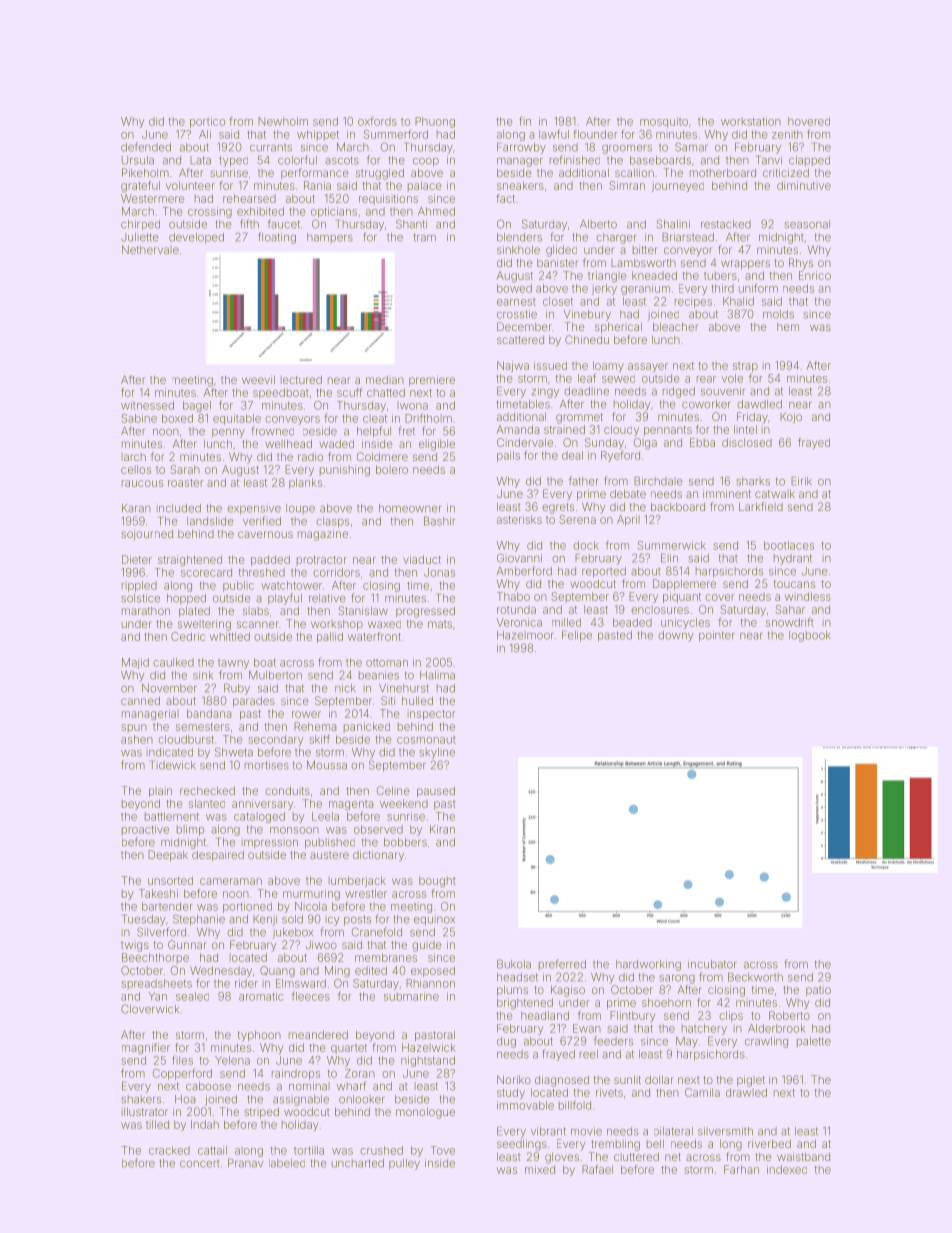  I want to click on skyline, so click(437, 753).
